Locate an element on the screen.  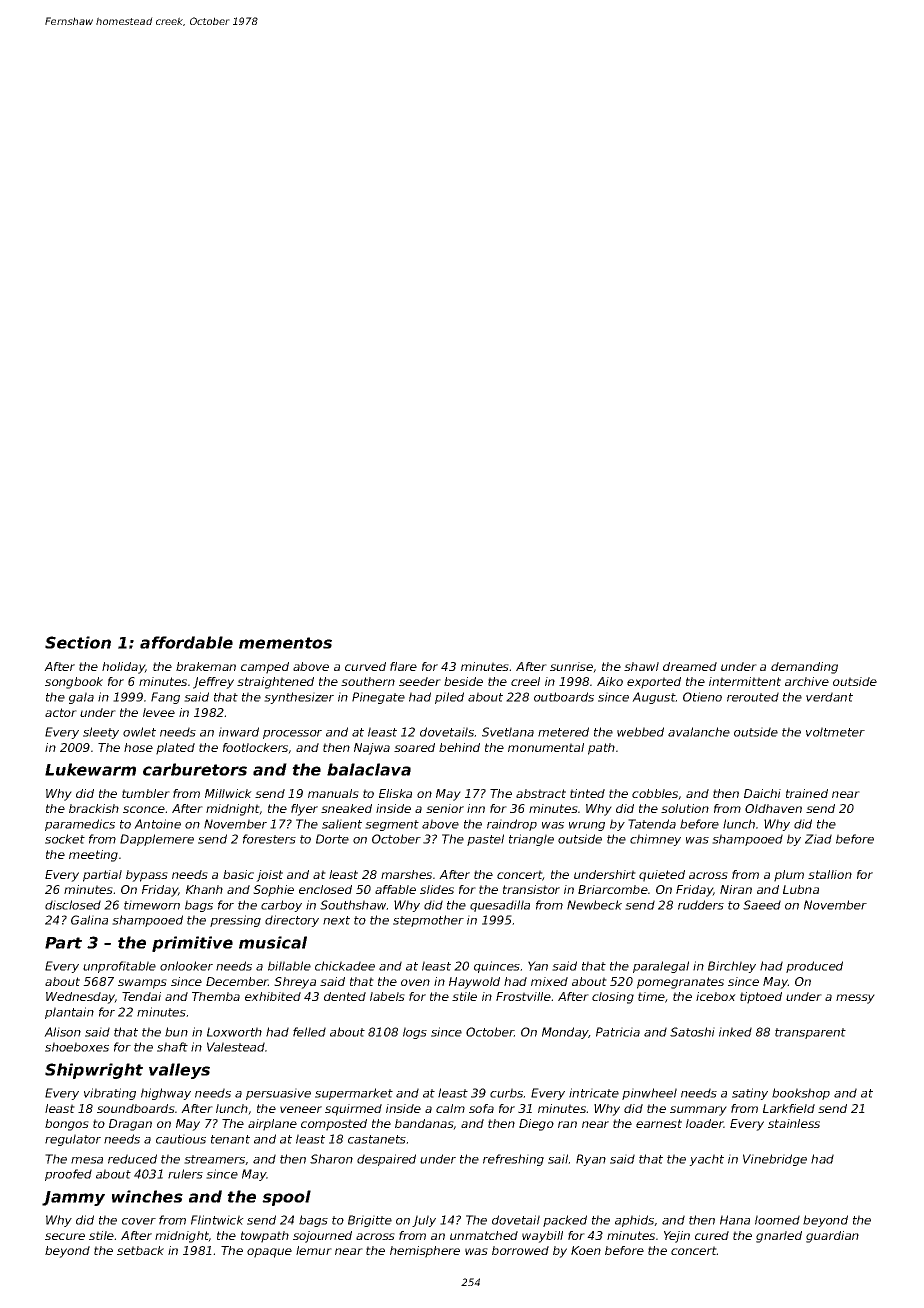
wrung is located at coordinates (587, 826).
